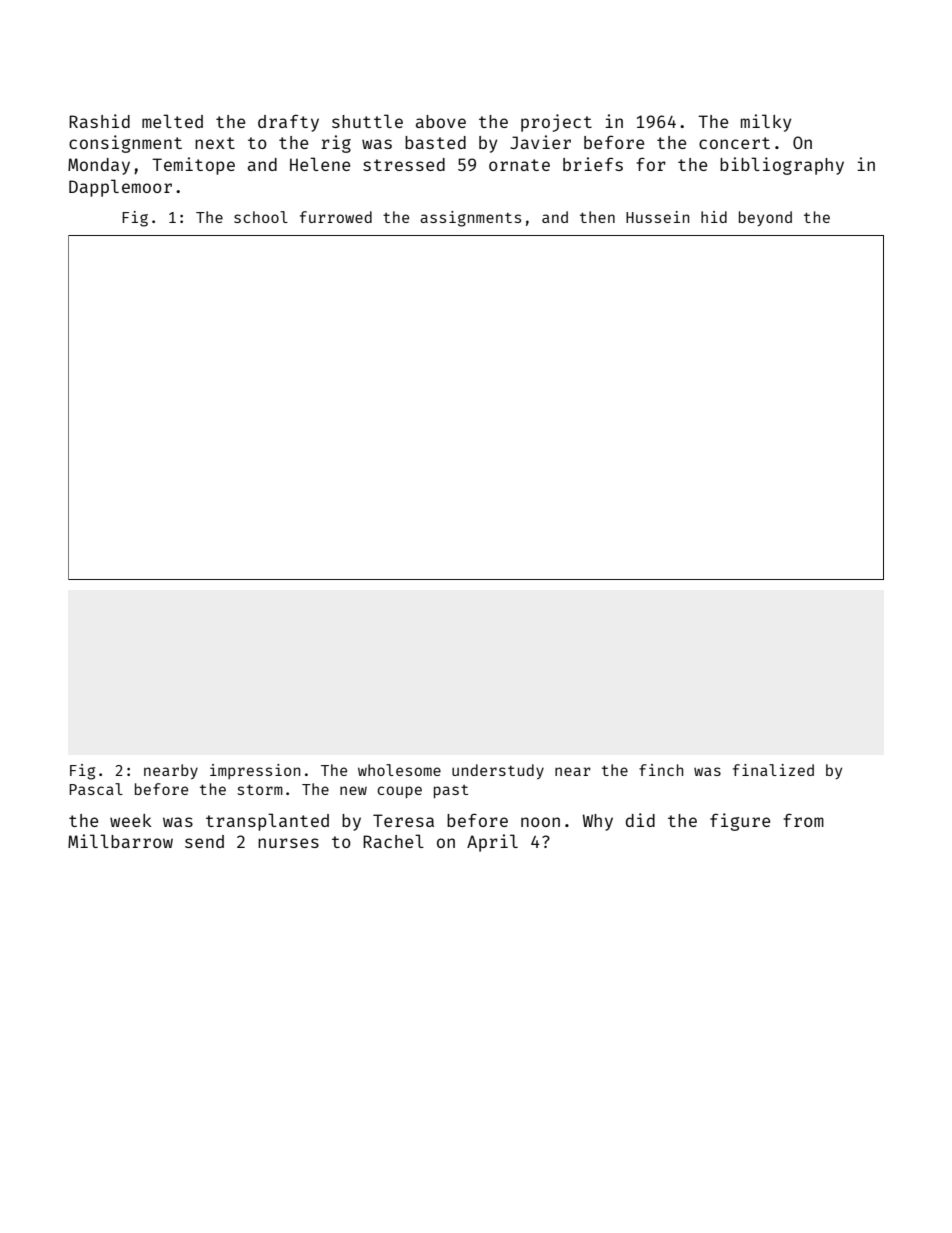  Describe the element at coordinates (336, 217) in the screenshot. I see `furrowed` at that location.
